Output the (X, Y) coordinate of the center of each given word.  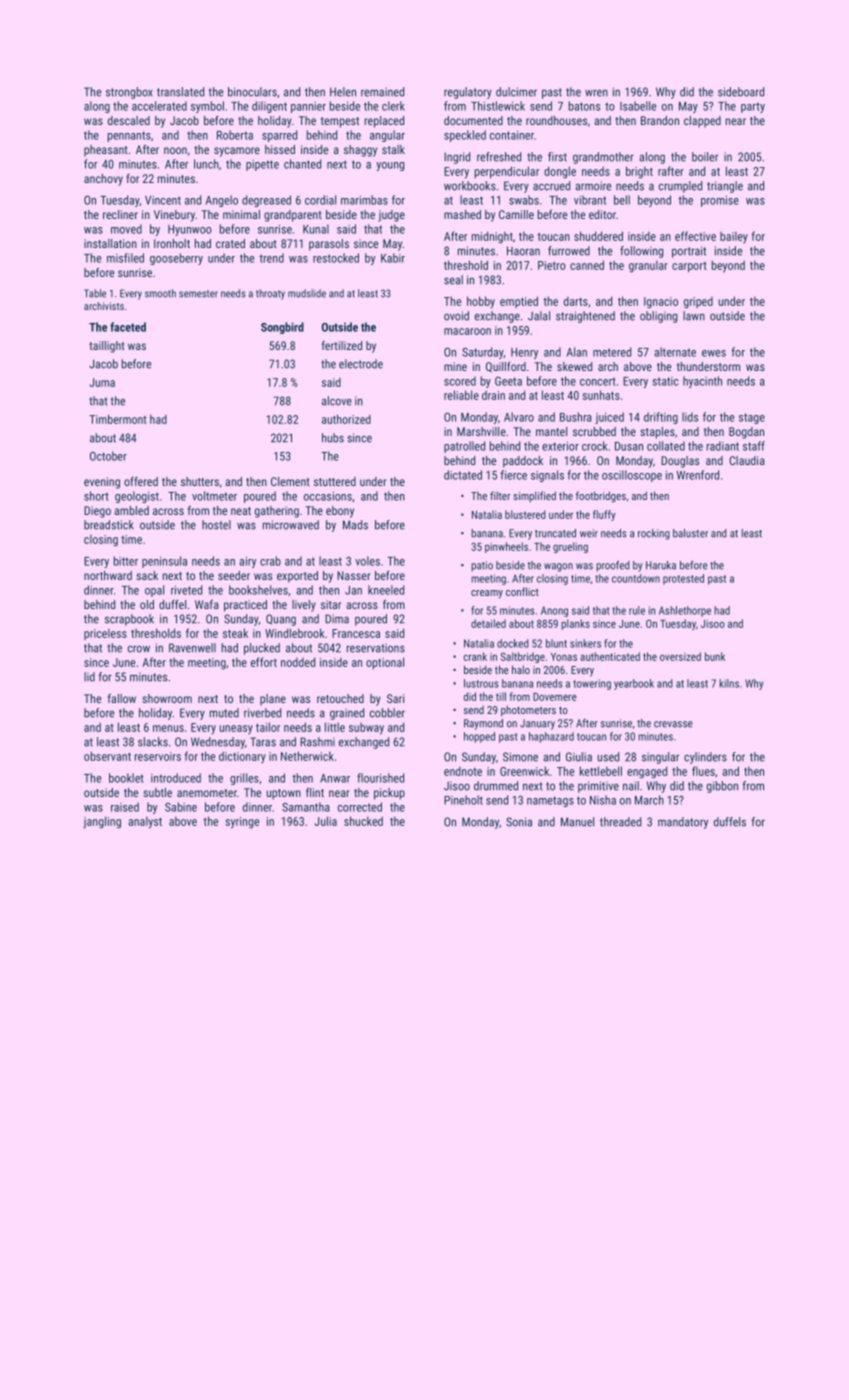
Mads (355, 525)
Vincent (163, 200)
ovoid (456, 316)
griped (698, 303)
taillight (107, 347)
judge (392, 216)
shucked (363, 821)
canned (587, 265)
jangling (102, 822)
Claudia (747, 460)
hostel (216, 525)
